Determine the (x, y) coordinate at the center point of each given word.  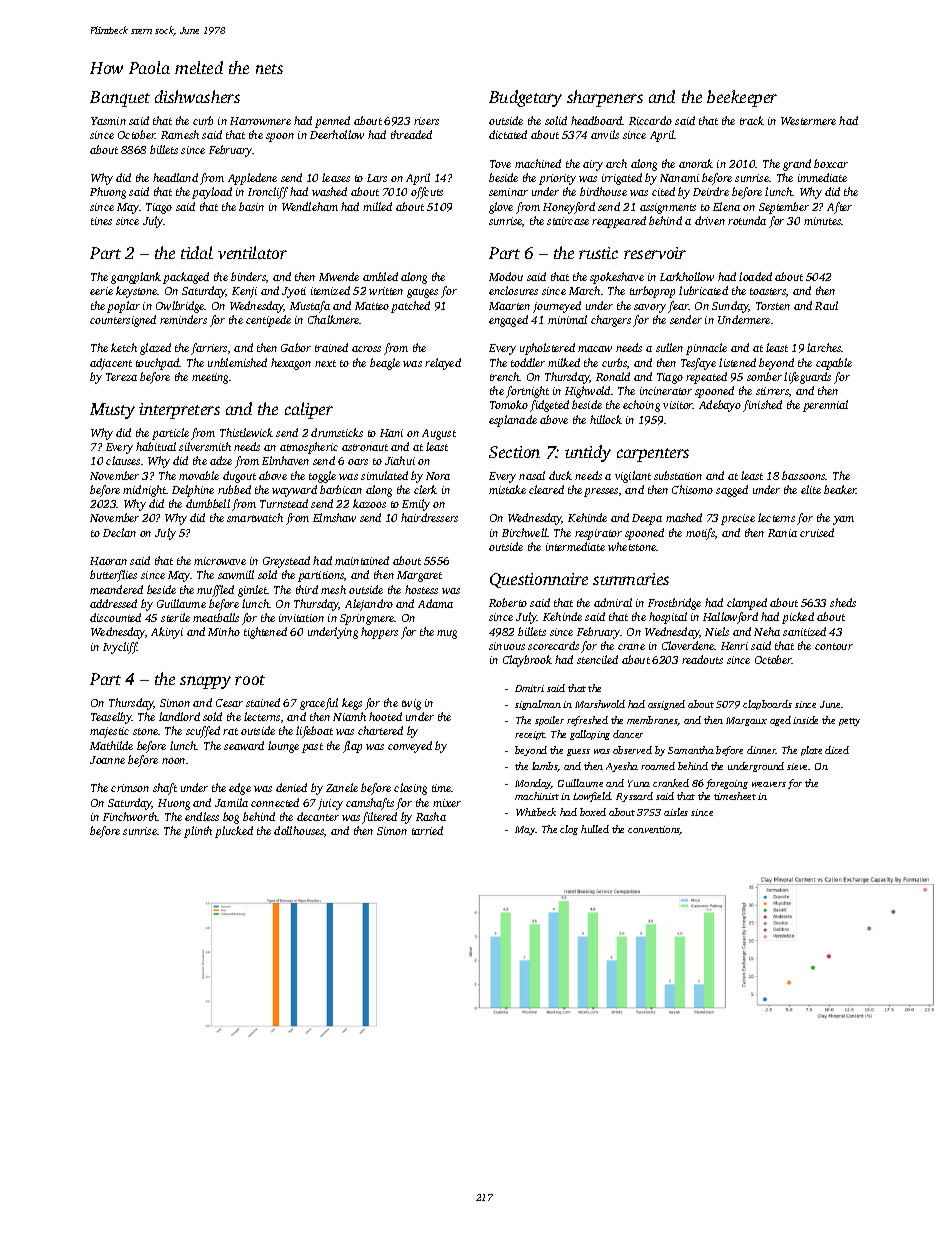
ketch (124, 347)
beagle (385, 364)
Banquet (120, 99)
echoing (641, 406)
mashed (684, 517)
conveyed (410, 747)
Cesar (229, 703)
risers (426, 121)
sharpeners (605, 98)
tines (101, 221)
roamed (658, 766)
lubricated (703, 290)
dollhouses (299, 830)
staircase (568, 221)
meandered (116, 589)
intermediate (575, 546)
